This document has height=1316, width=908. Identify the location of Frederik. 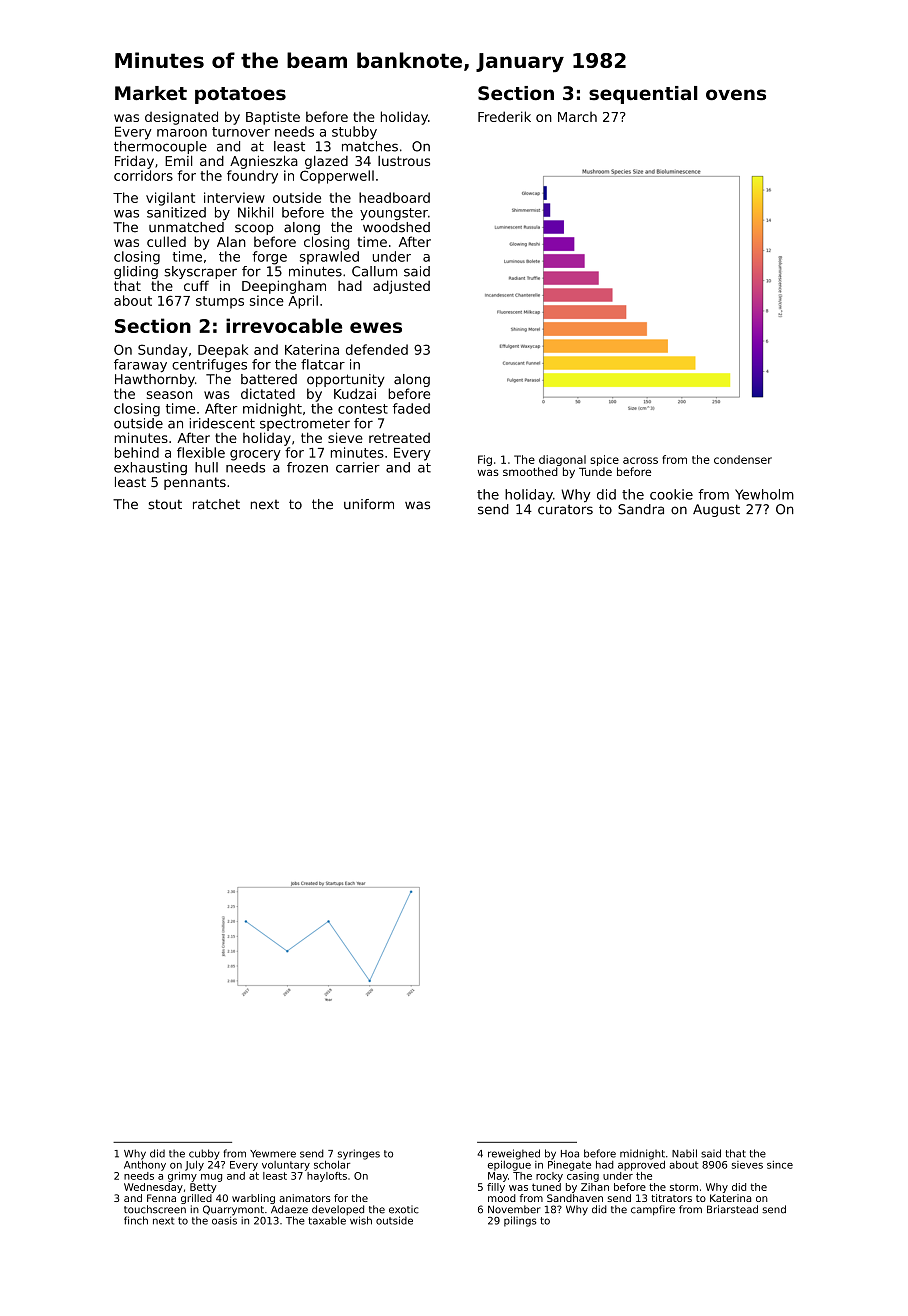
(504, 116).
